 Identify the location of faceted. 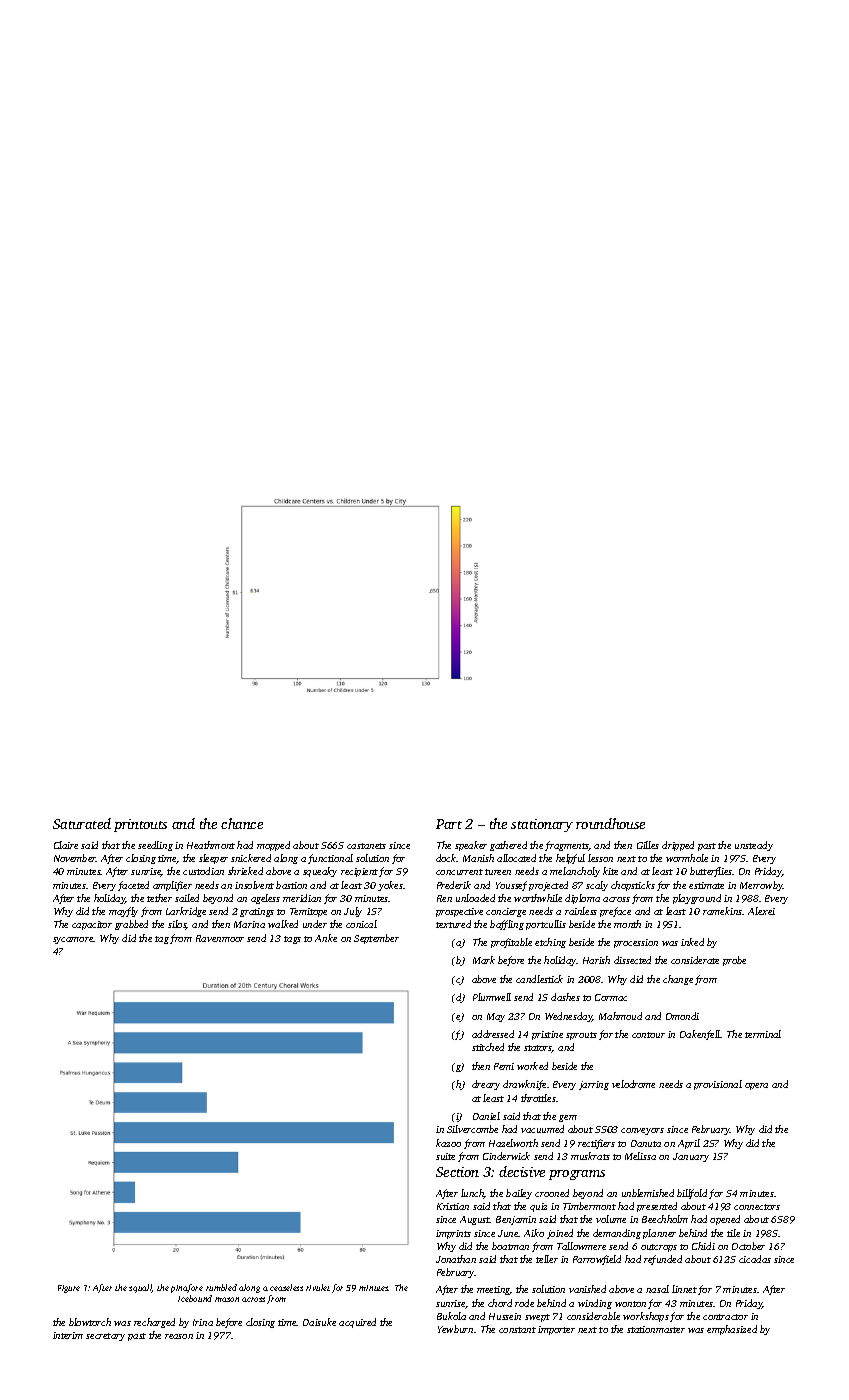
(133, 886).
